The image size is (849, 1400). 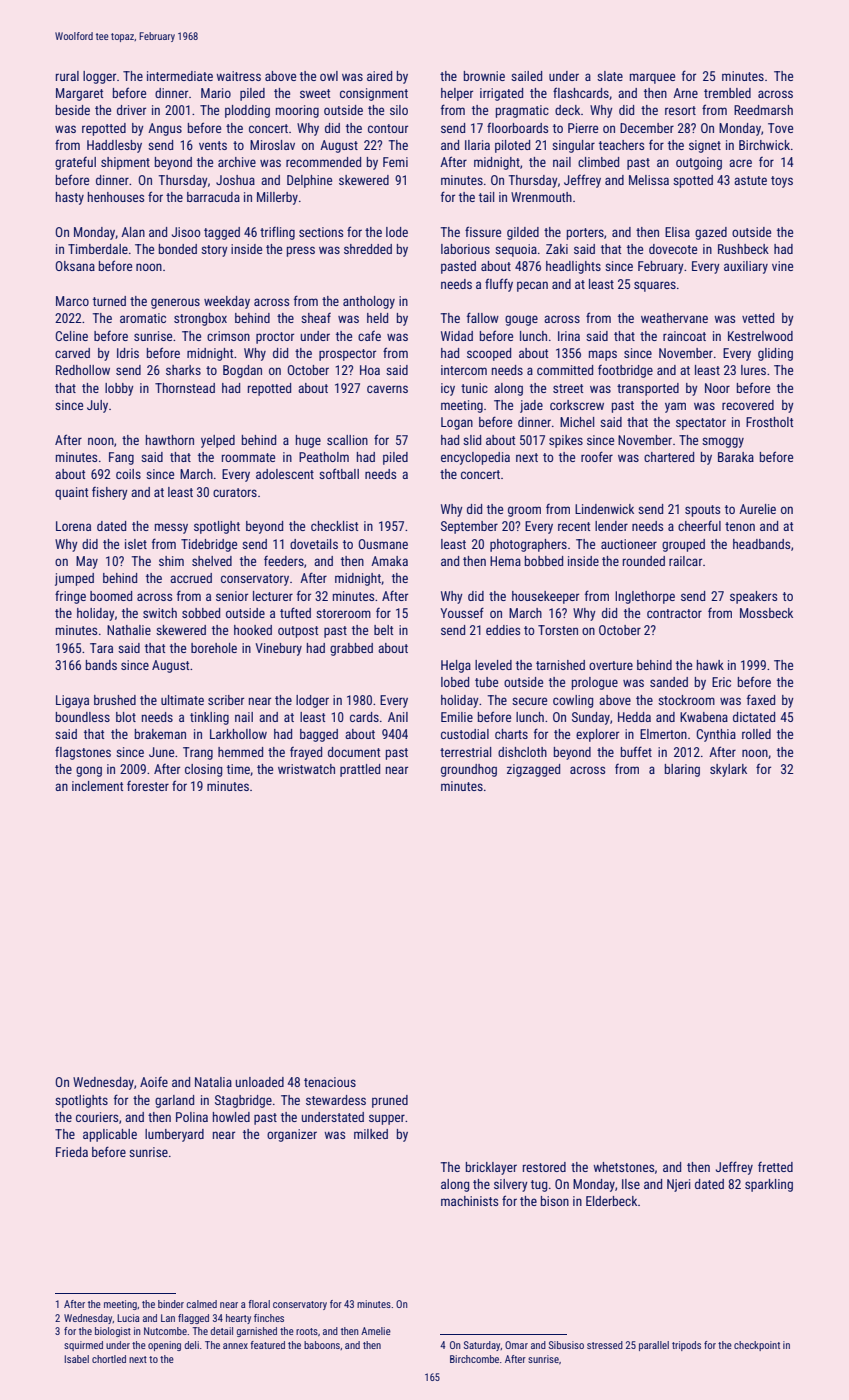 What do you see at coordinates (383, 630) in the screenshot?
I see `belt` at bounding box center [383, 630].
